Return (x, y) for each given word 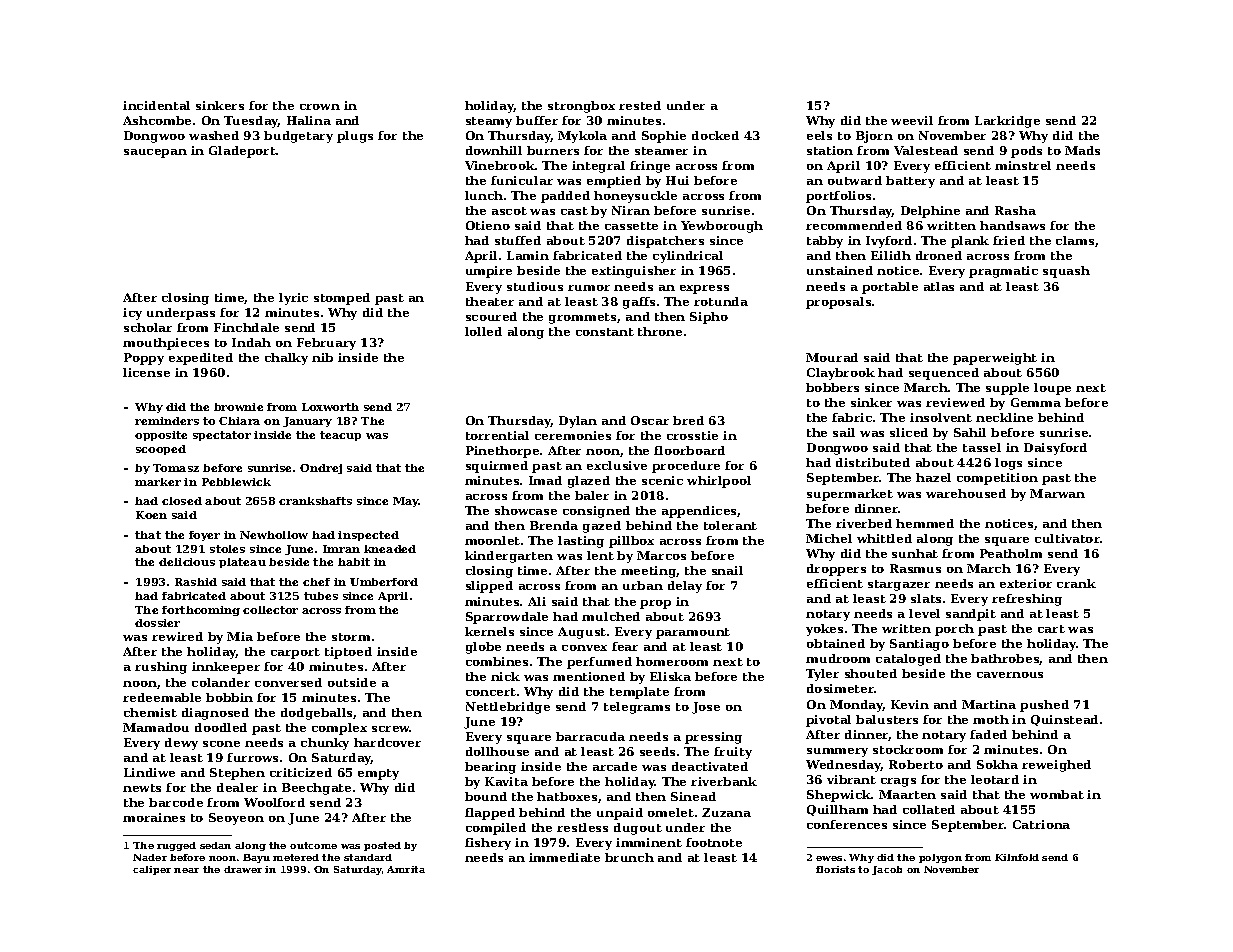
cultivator (1067, 538)
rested (640, 105)
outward (855, 180)
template (639, 693)
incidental (156, 105)
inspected (368, 536)
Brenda (554, 525)
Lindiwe (149, 772)
